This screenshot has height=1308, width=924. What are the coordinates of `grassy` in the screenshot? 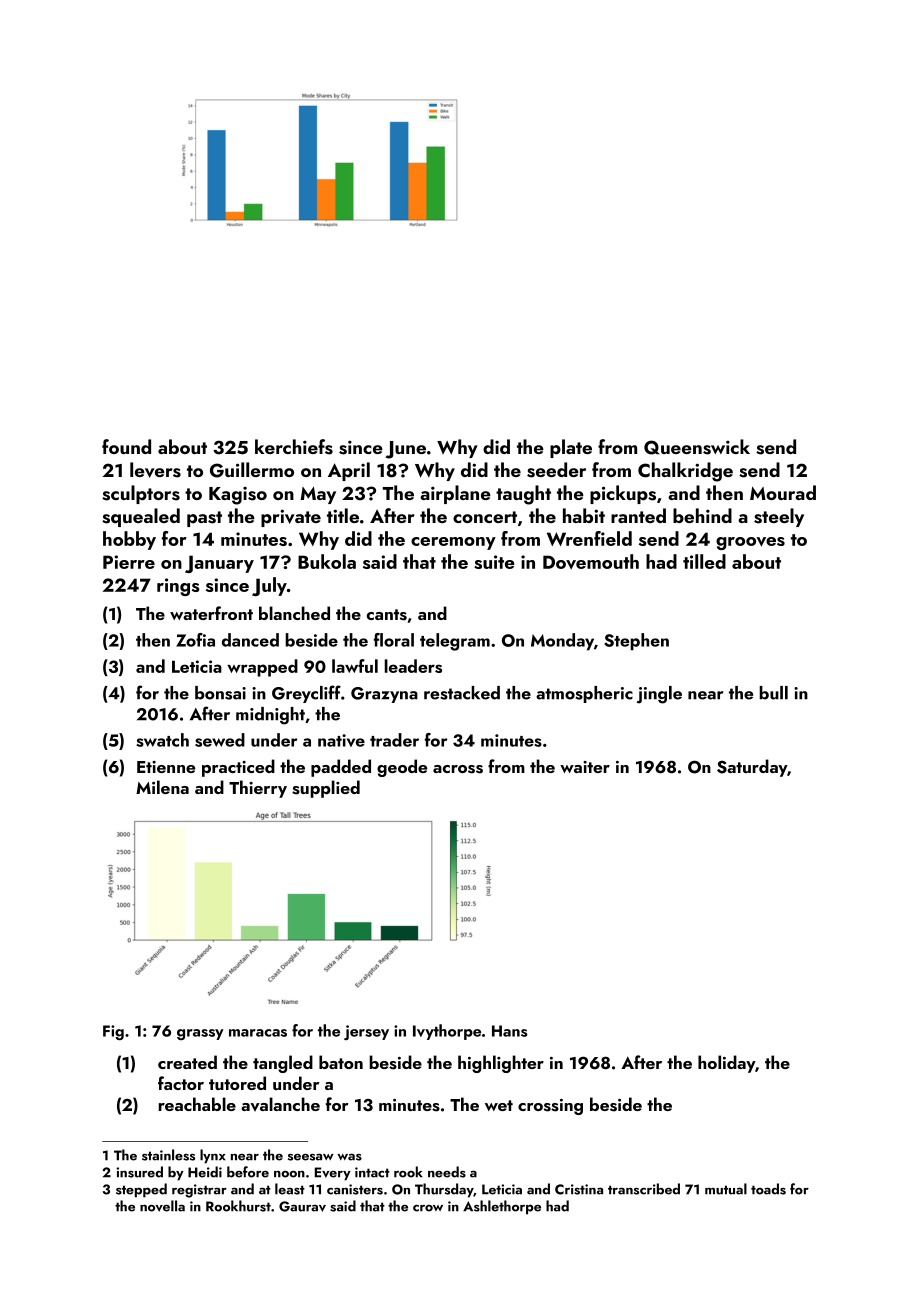 It's located at (200, 1034).
